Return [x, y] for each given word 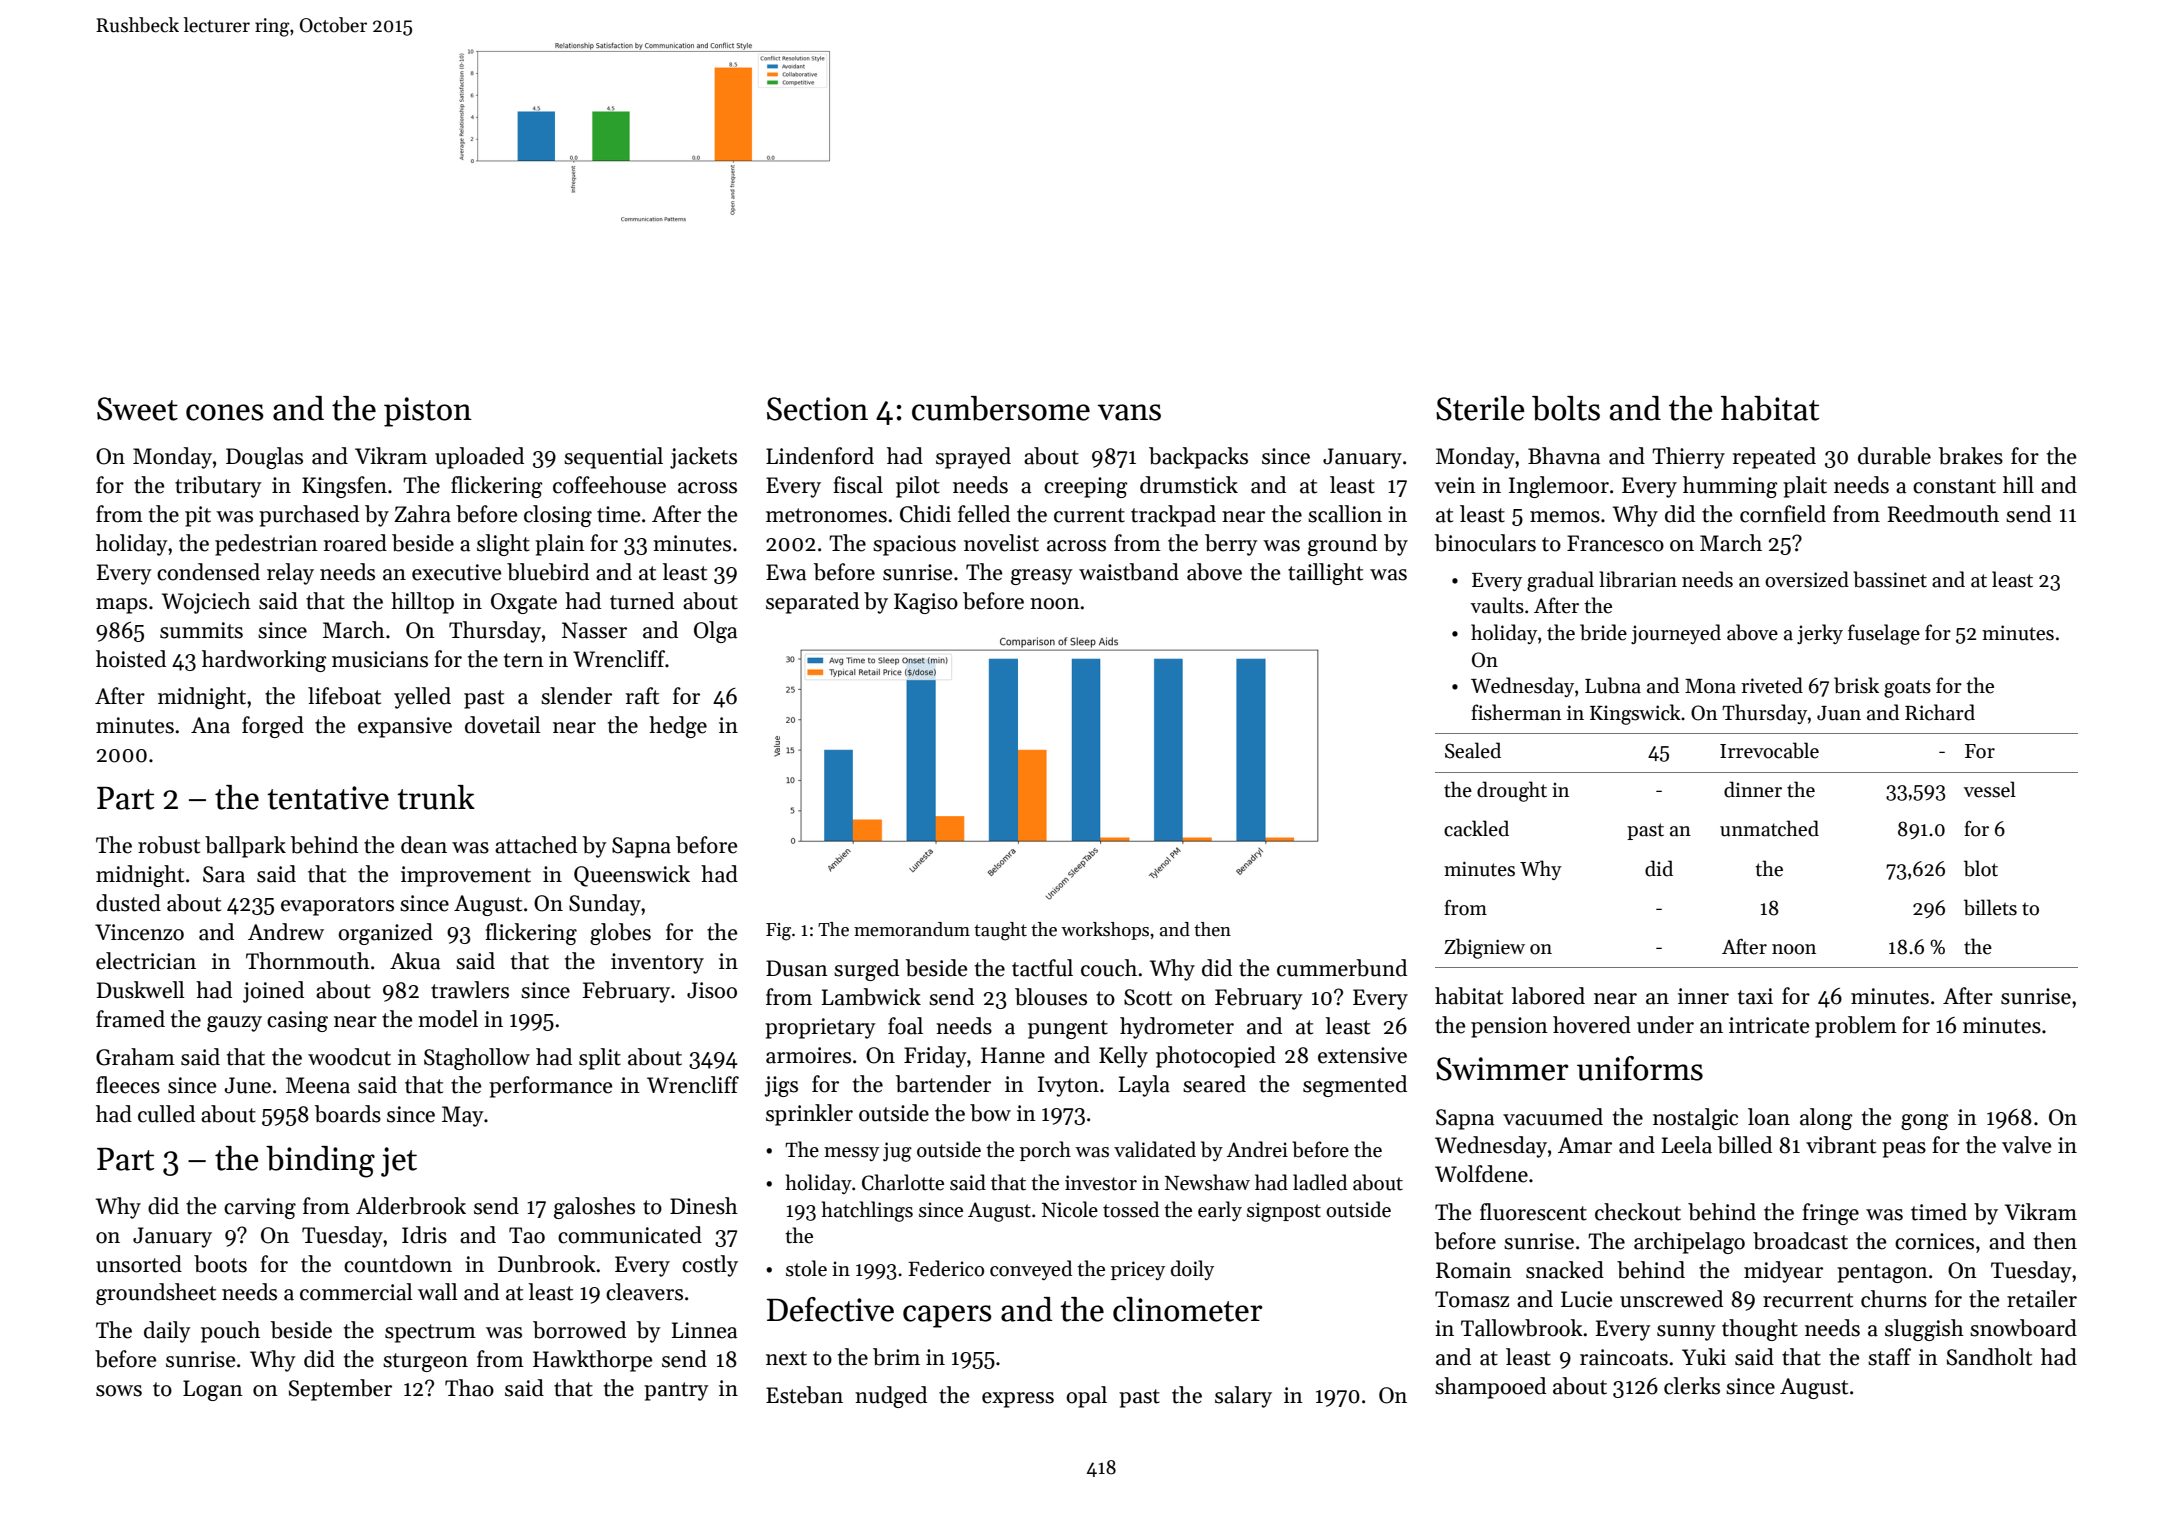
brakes [1971, 456]
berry [1231, 545]
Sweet [137, 409]
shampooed [1490, 1388]
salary [1243, 1397]
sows [119, 1391]
